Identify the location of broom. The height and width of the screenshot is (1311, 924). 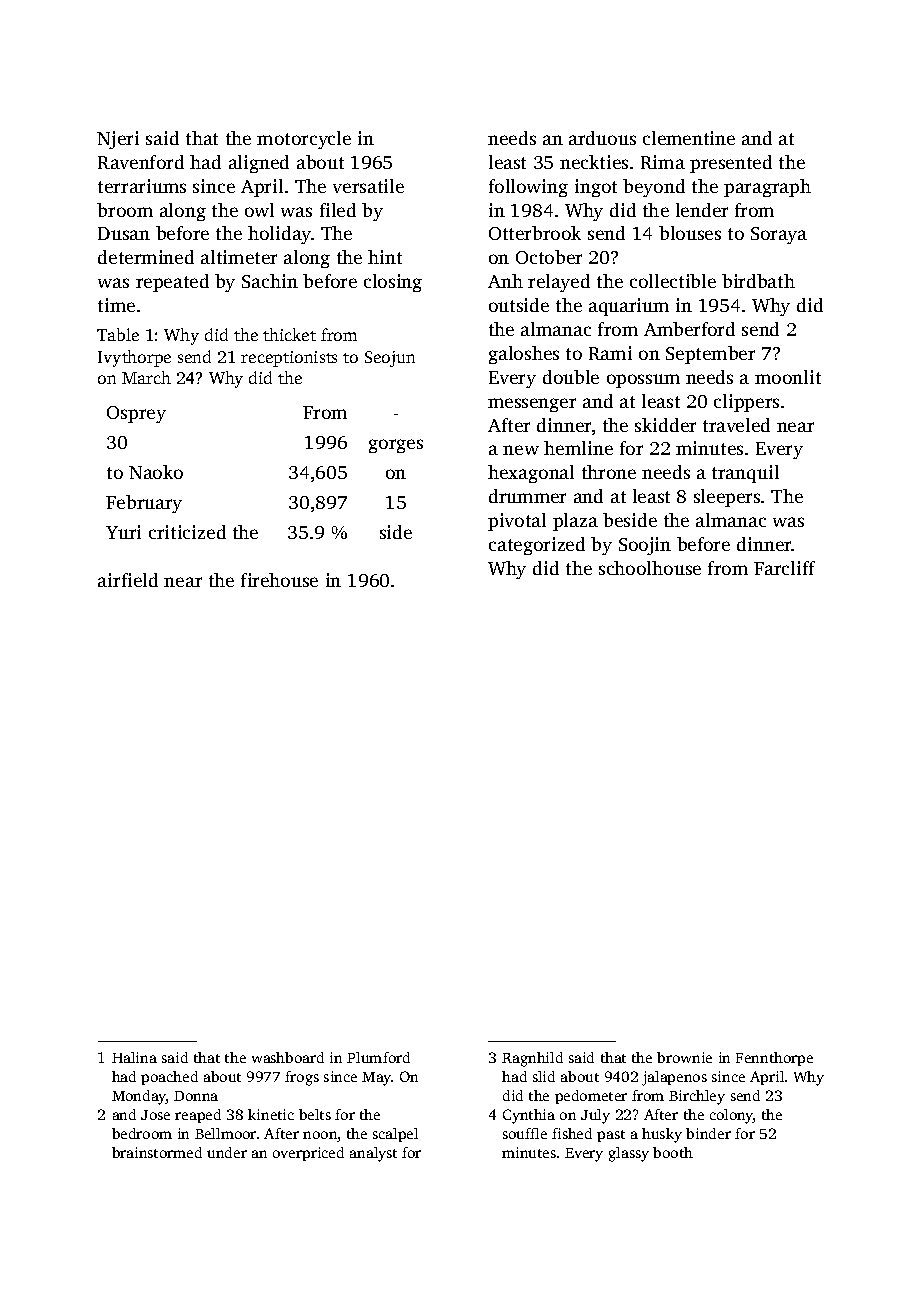
(125, 210).
